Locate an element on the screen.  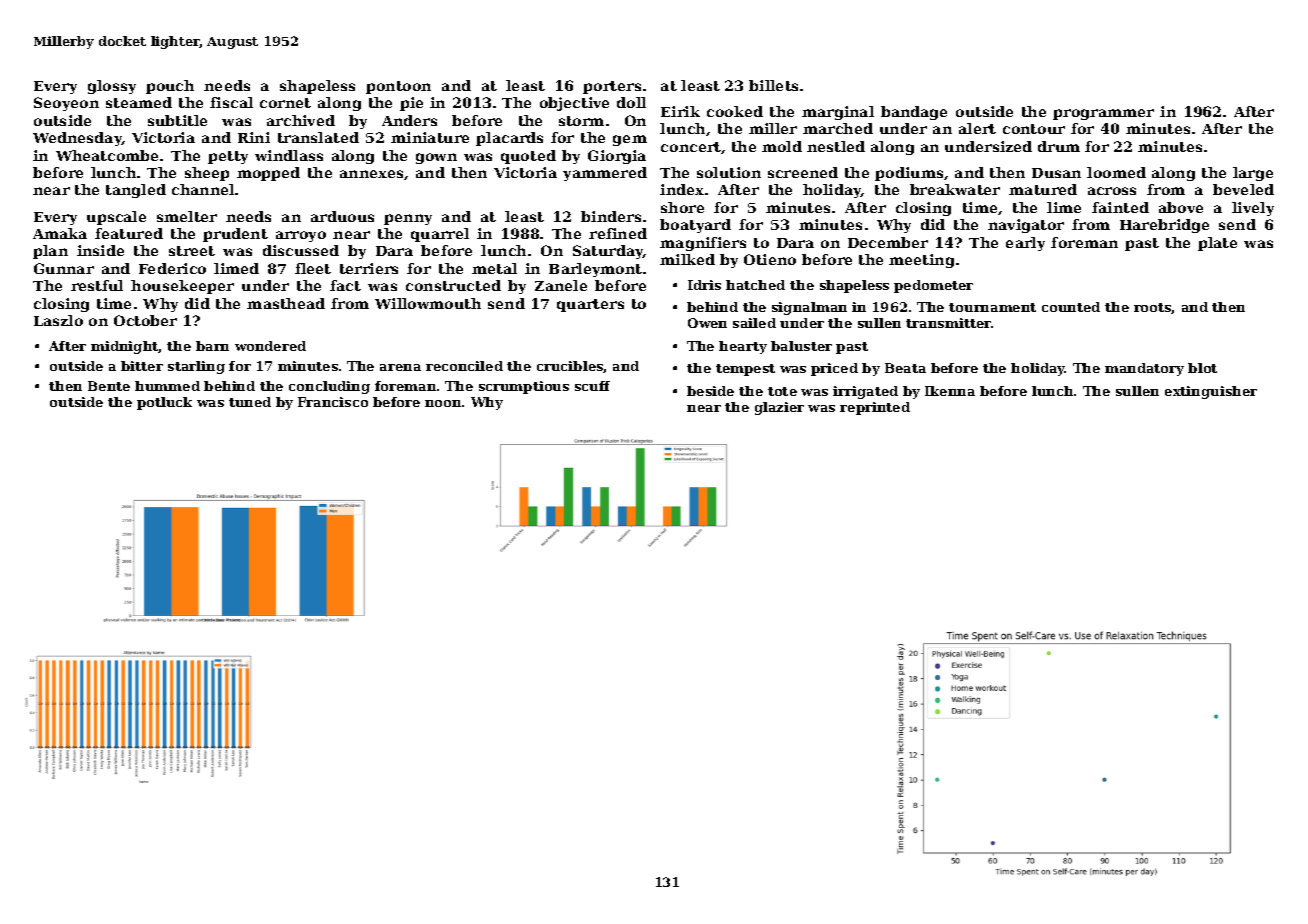
petty is located at coordinates (228, 157).
